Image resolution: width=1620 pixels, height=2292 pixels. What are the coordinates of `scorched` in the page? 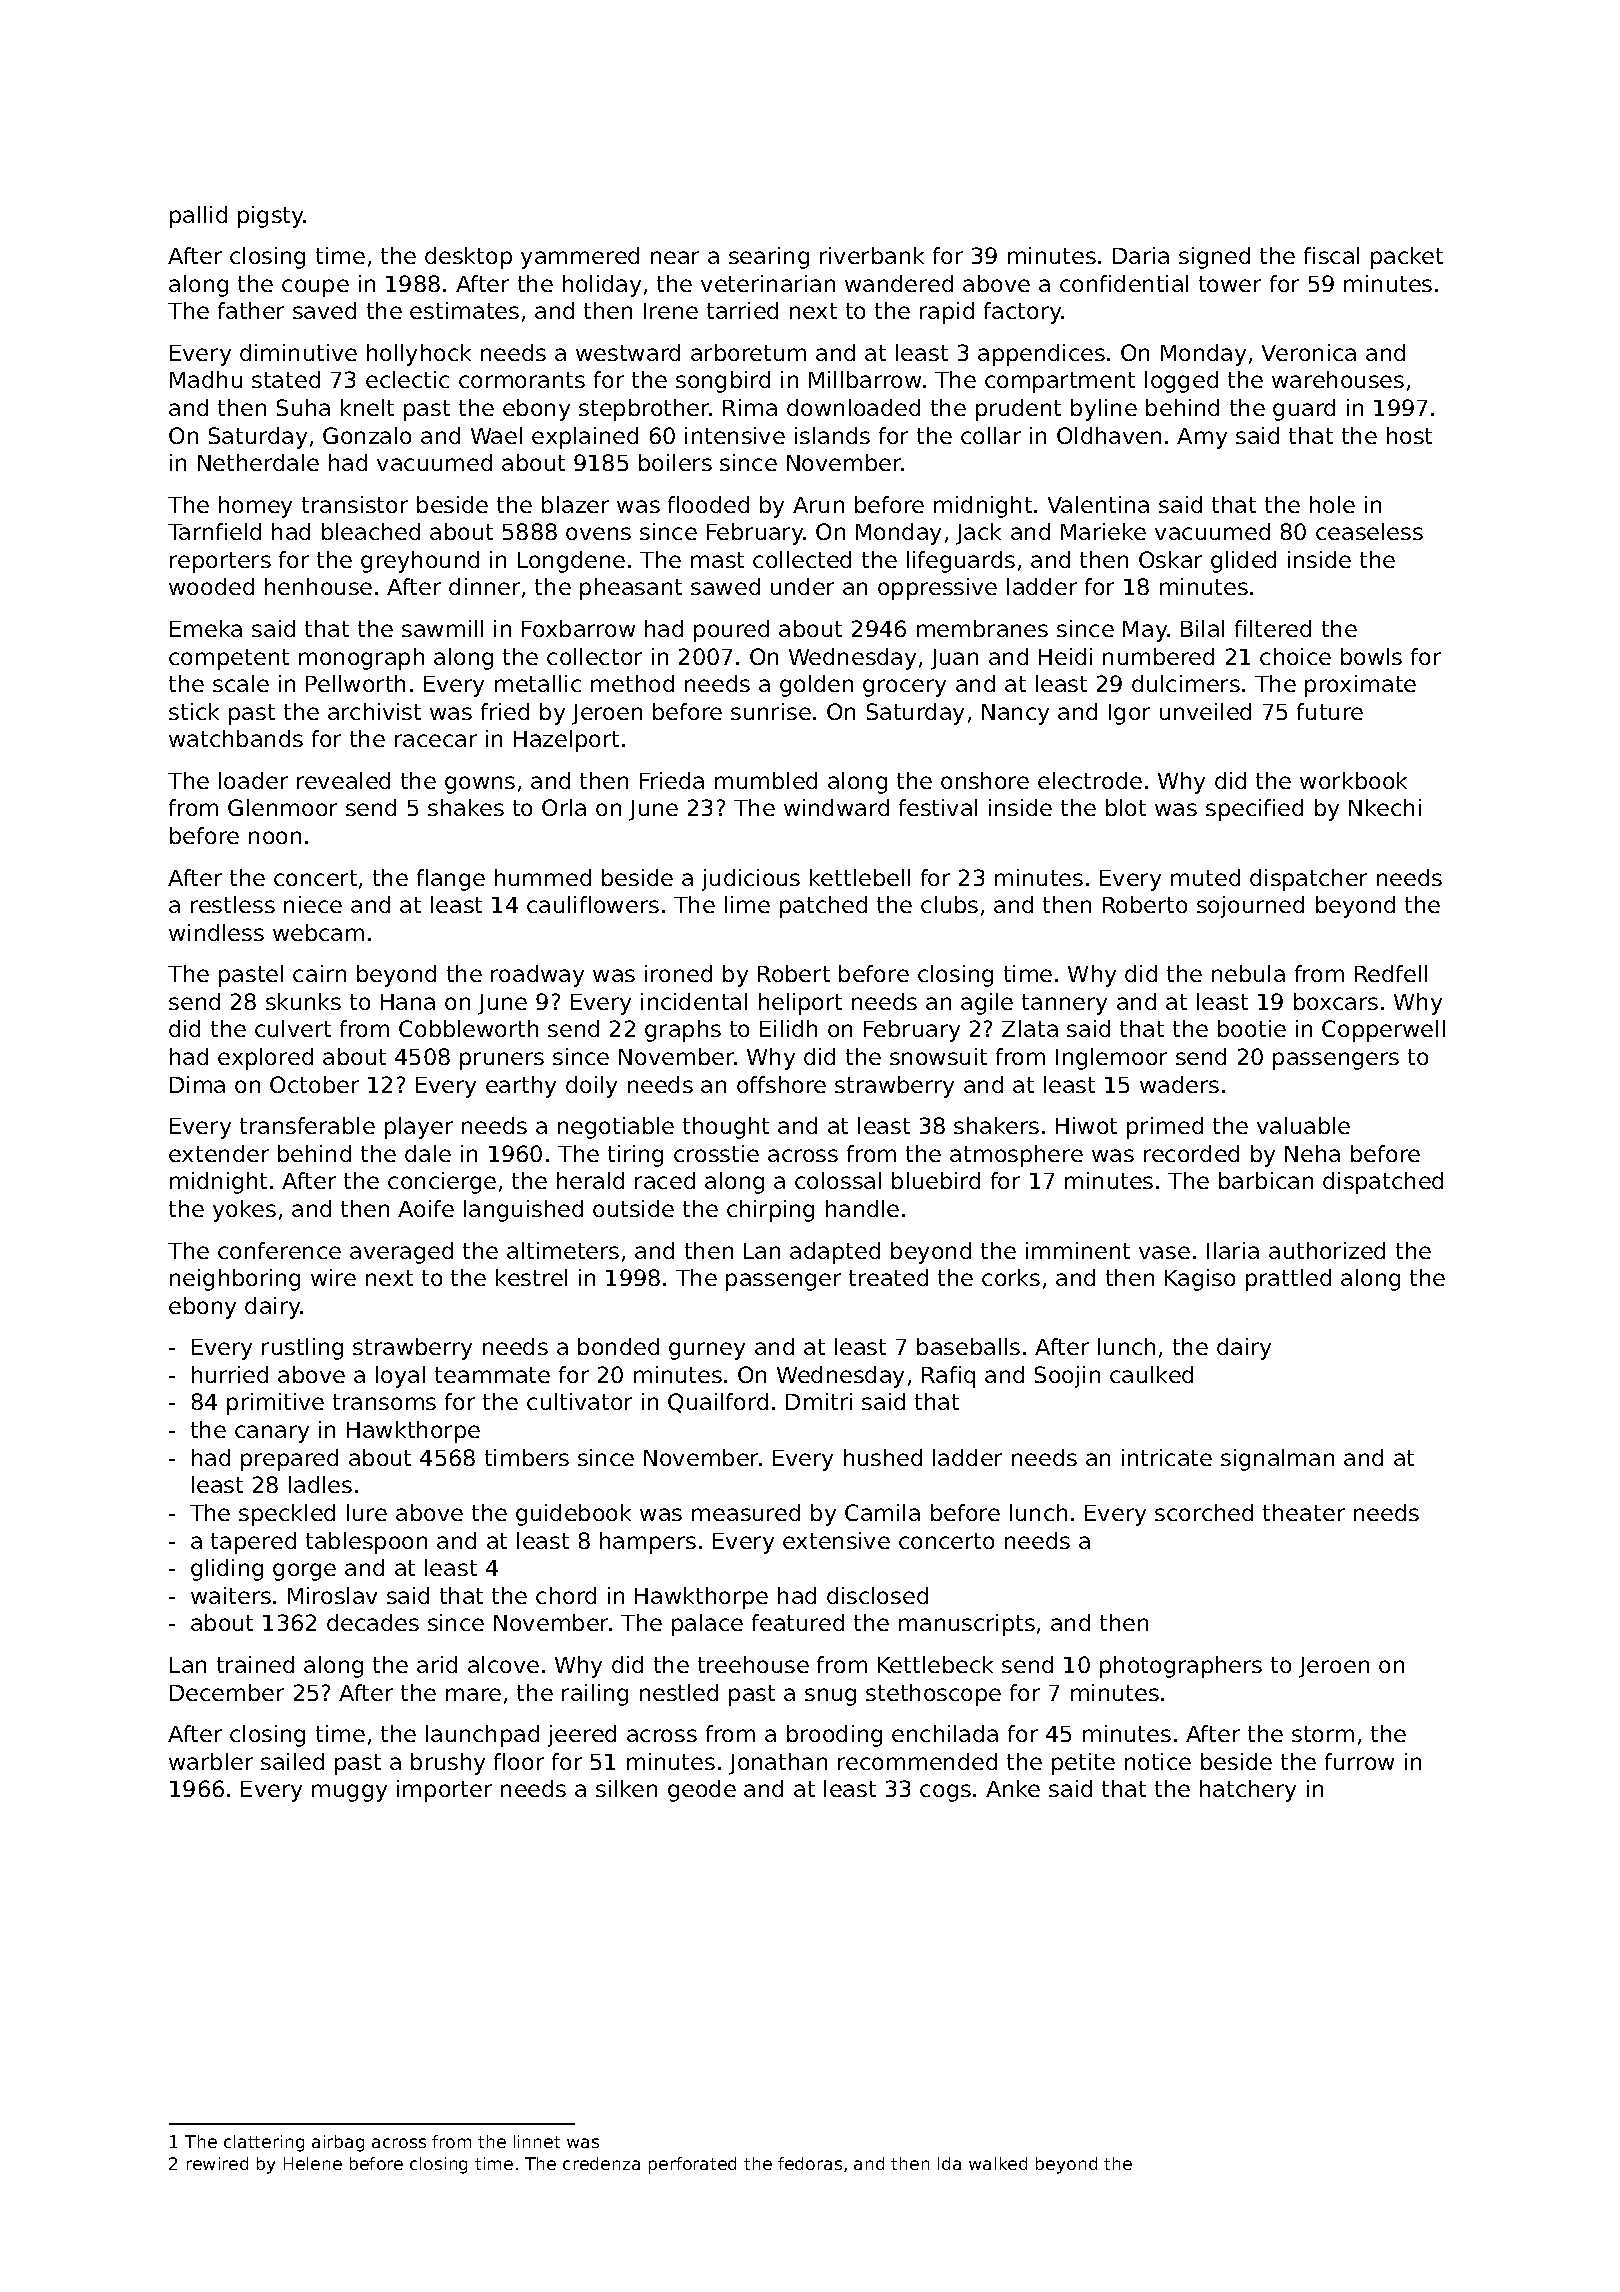 It's located at (1204, 1512).
